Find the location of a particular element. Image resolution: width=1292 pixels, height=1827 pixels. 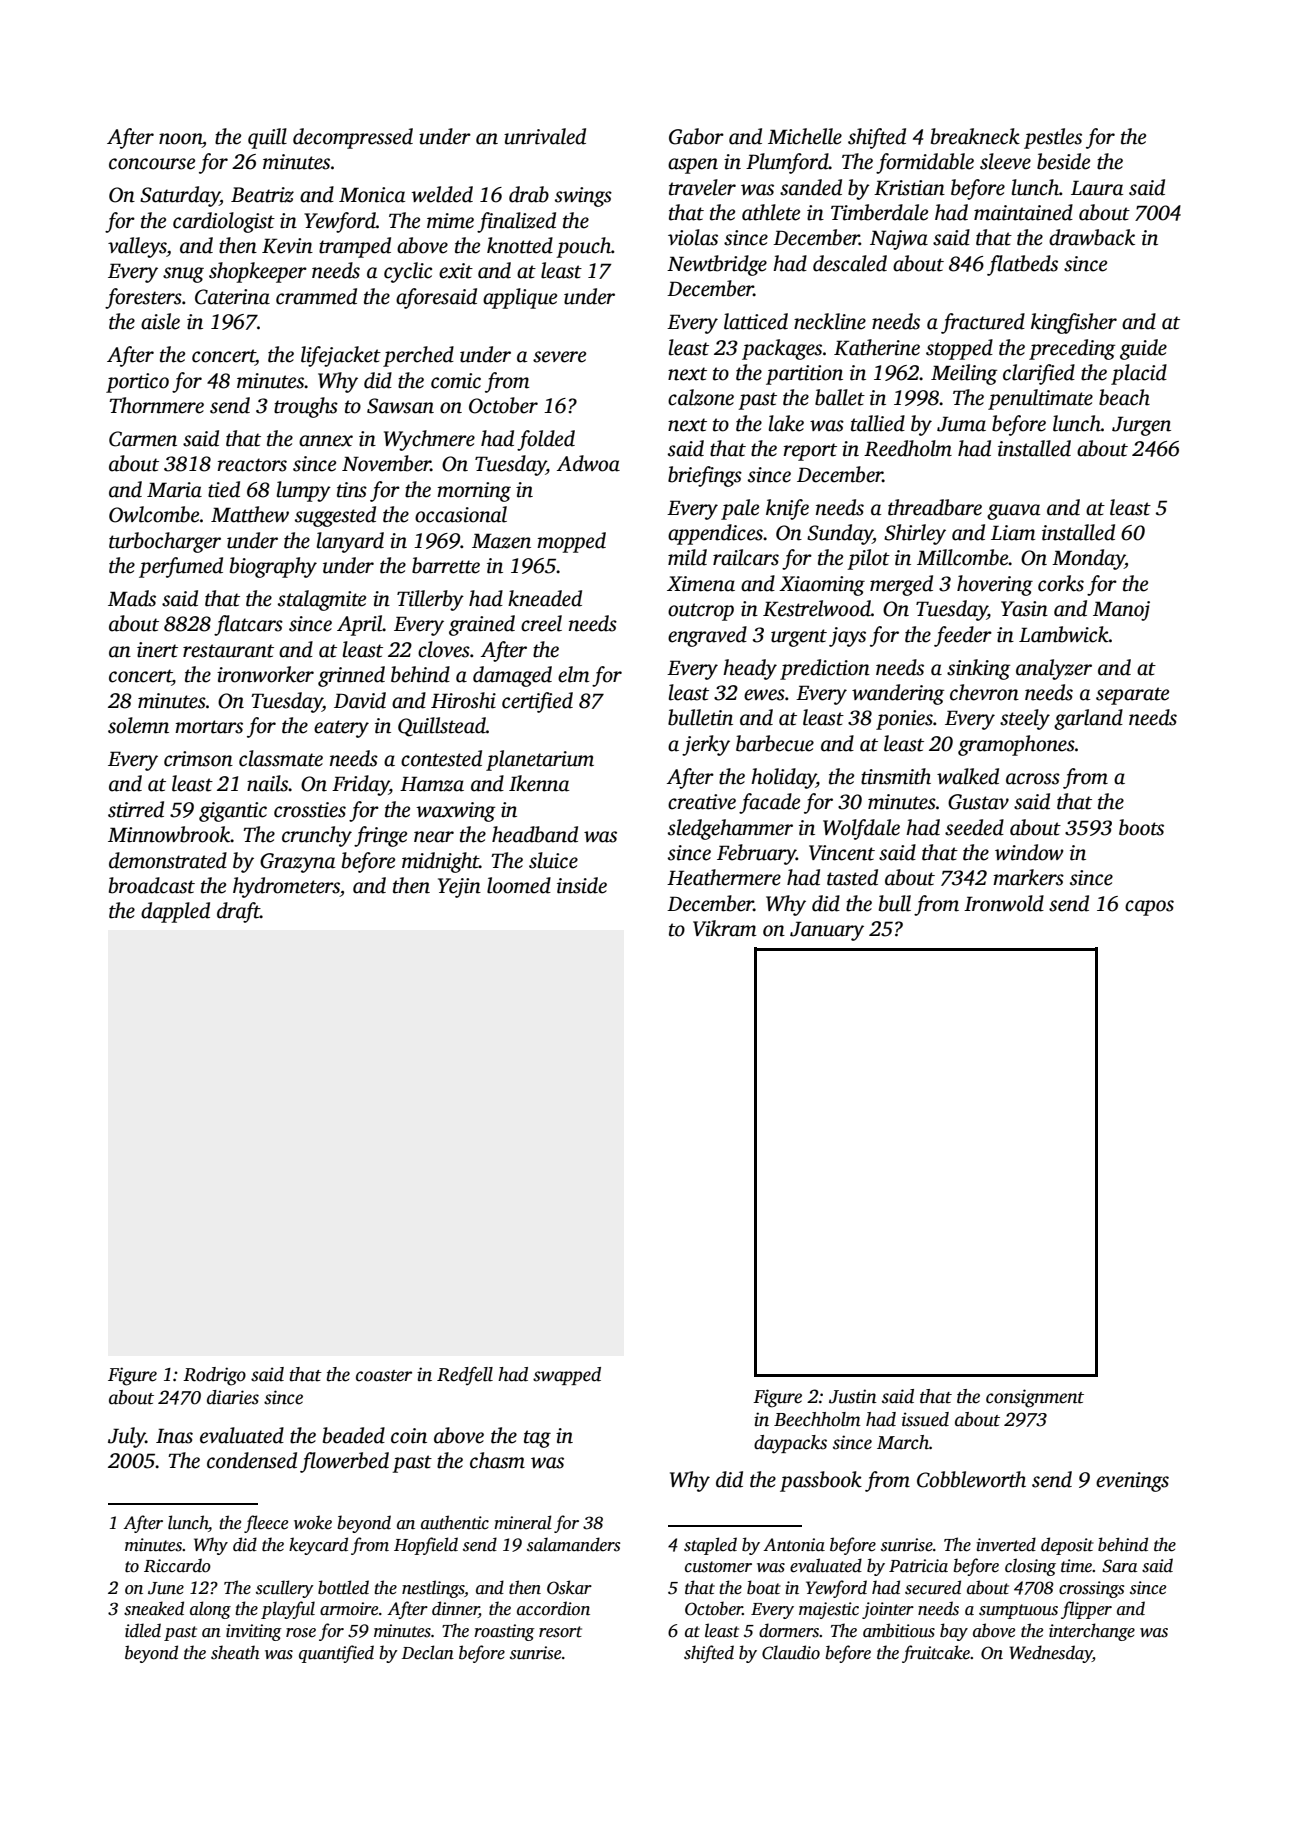

February is located at coordinates (756, 854).
